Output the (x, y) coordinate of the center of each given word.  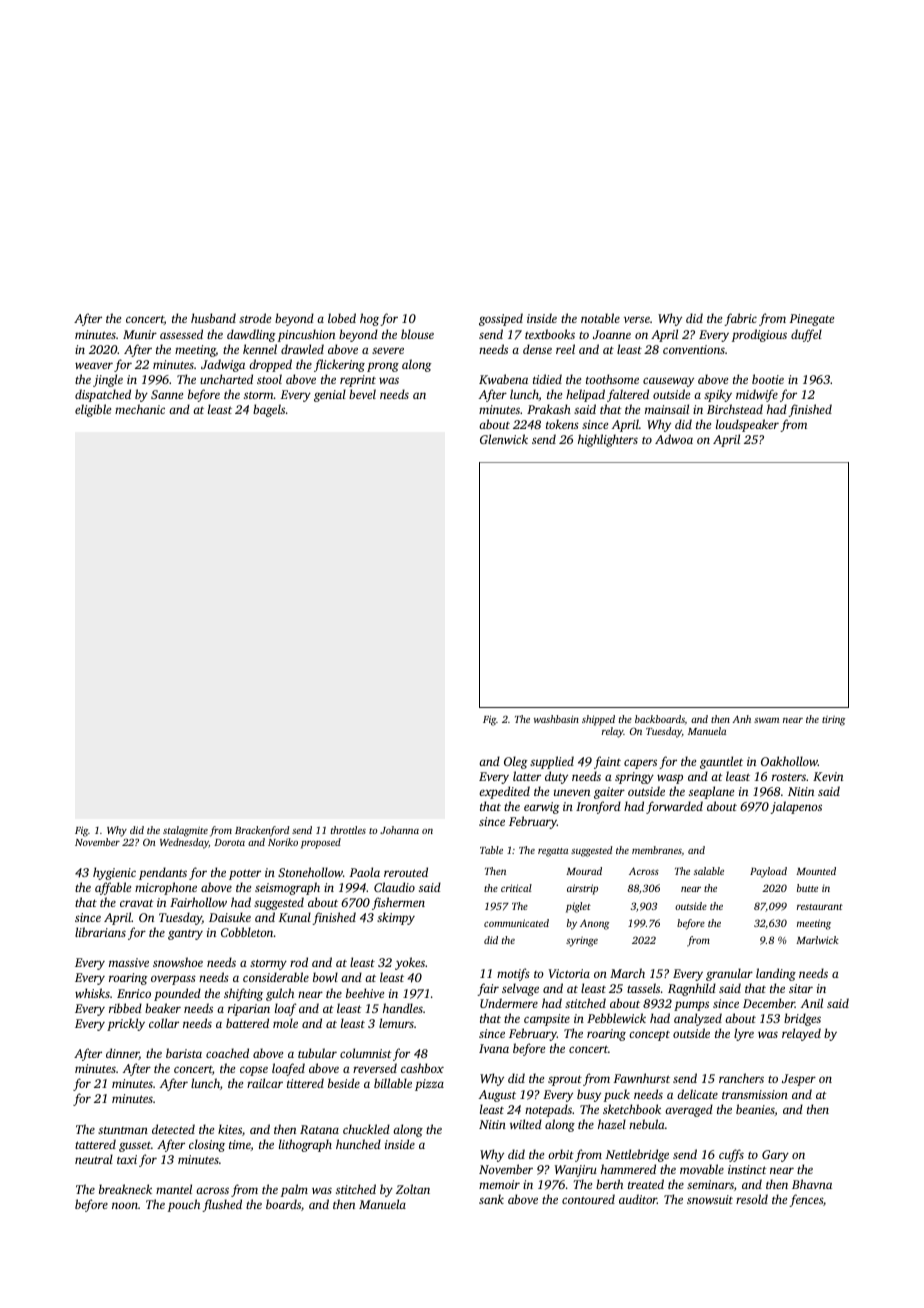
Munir (140, 334)
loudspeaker (747, 425)
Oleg (516, 762)
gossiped (501, 319)
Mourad (584, 871)
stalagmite (185, 831)
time (240, 1144)
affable (113, 888)
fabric (740, 319)
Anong (594, 924)
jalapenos (796, 807)
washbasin (556, 719)
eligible (93, 410)
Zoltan (413, 1189)
